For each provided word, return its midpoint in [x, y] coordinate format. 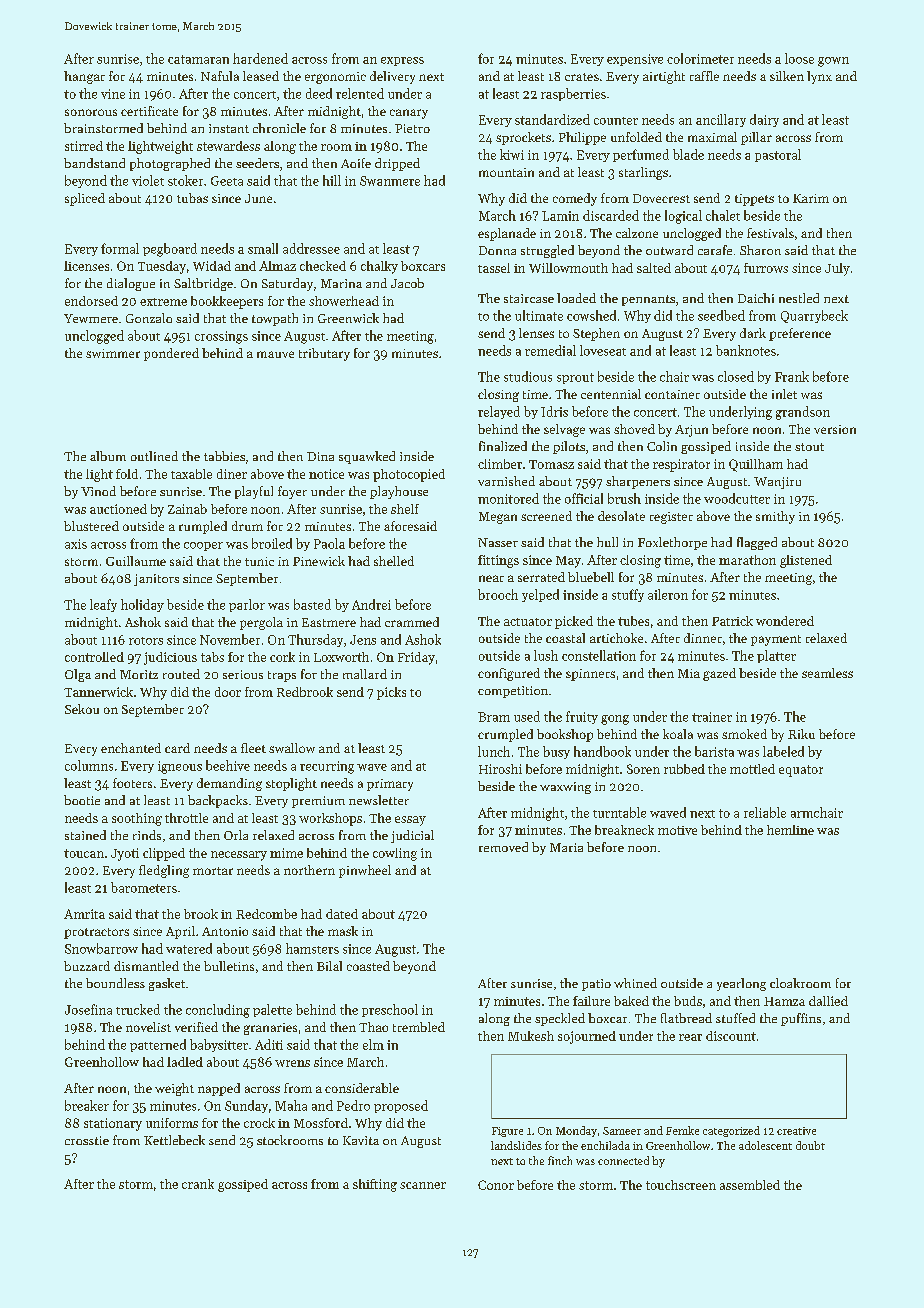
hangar [84, 77]
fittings [498, 561]
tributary [324, 354]
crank [198, 1184]
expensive [635, 60]
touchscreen [681, 1185]
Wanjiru [777, 483]
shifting [375, 1185]
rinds [147, 835]
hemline [790, 830]
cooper [203, 546]
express [402, 61]
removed [503, 847]
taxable [191, 474]
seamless [827, 673]
